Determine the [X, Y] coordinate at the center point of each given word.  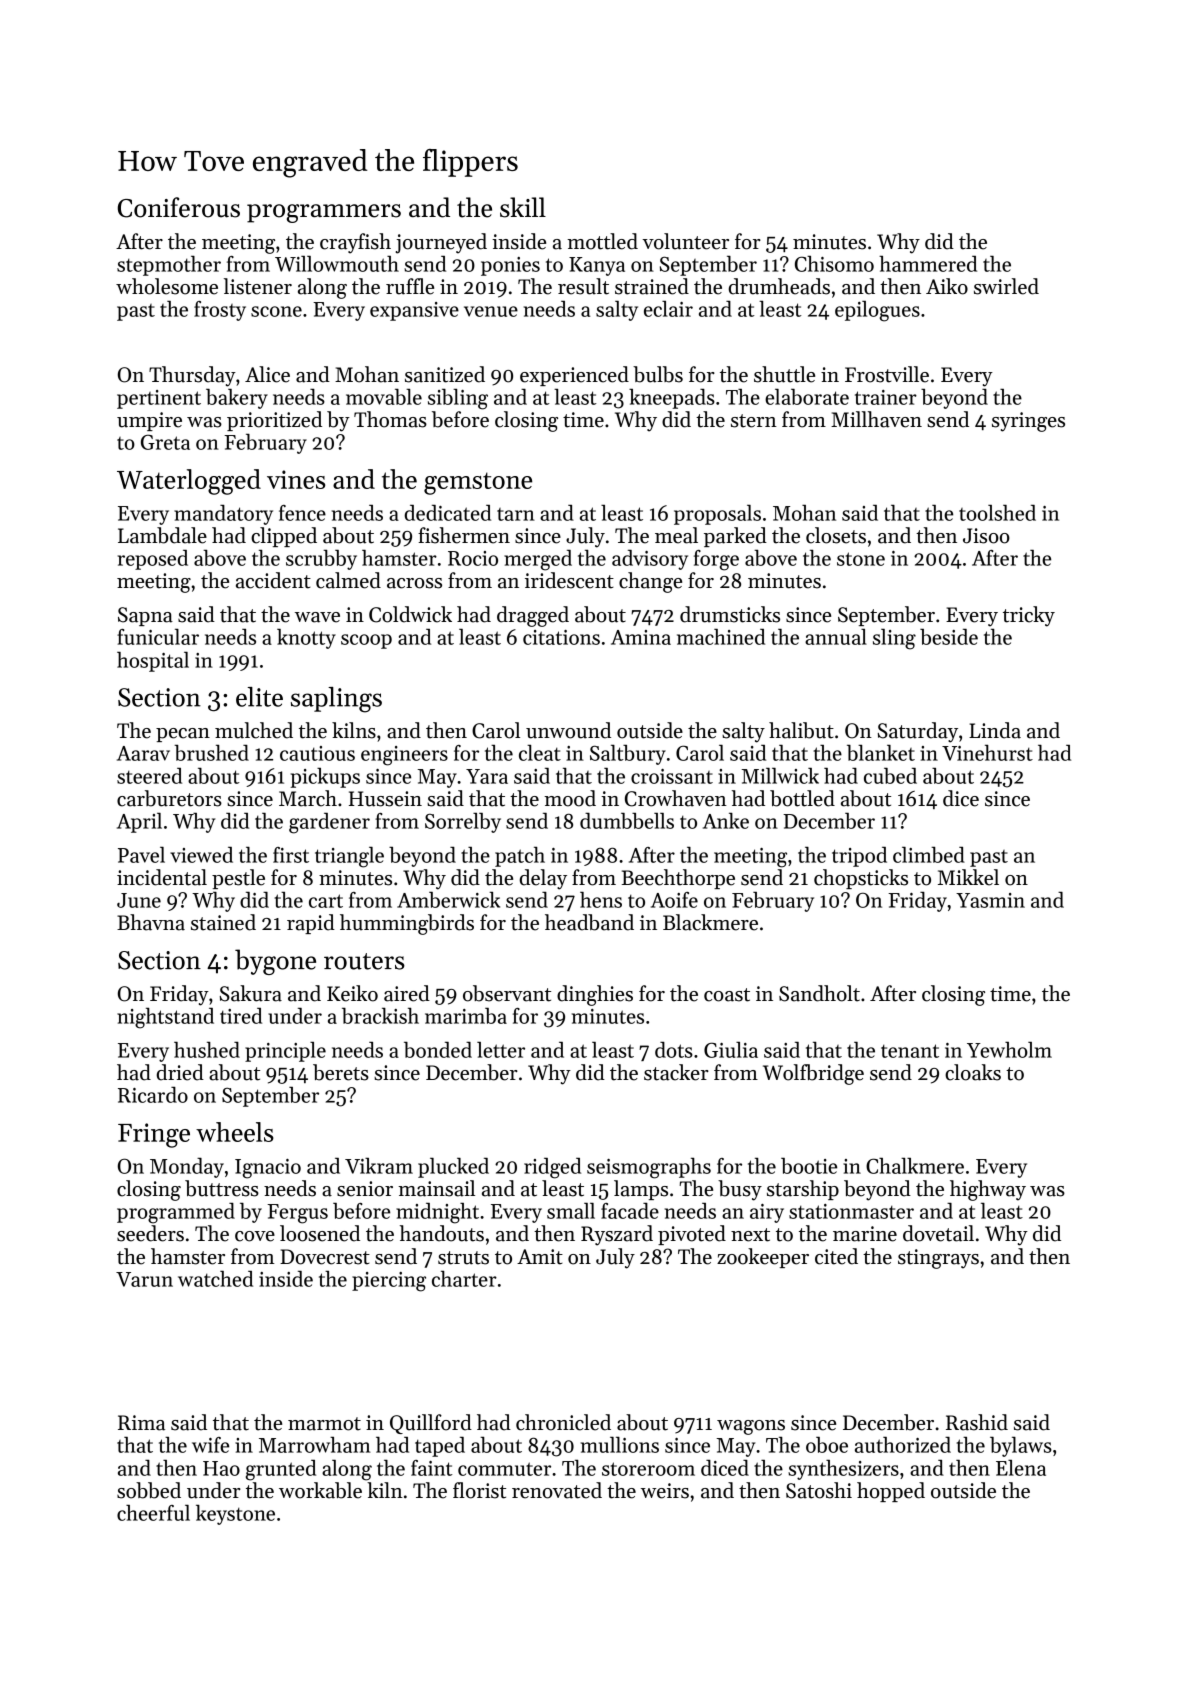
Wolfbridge [813, 1074]
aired [407, 993]
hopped [891, 1492]
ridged [552, 1168]
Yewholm [1009, 1050]
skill [523, 207]
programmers [324, 213]
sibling [458, 399]
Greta [165, 442]
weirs [665, 1491]
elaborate [807, 397]
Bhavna [151, 922]
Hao [221, 1468]
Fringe [154, 1135]
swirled [1006, 286]
